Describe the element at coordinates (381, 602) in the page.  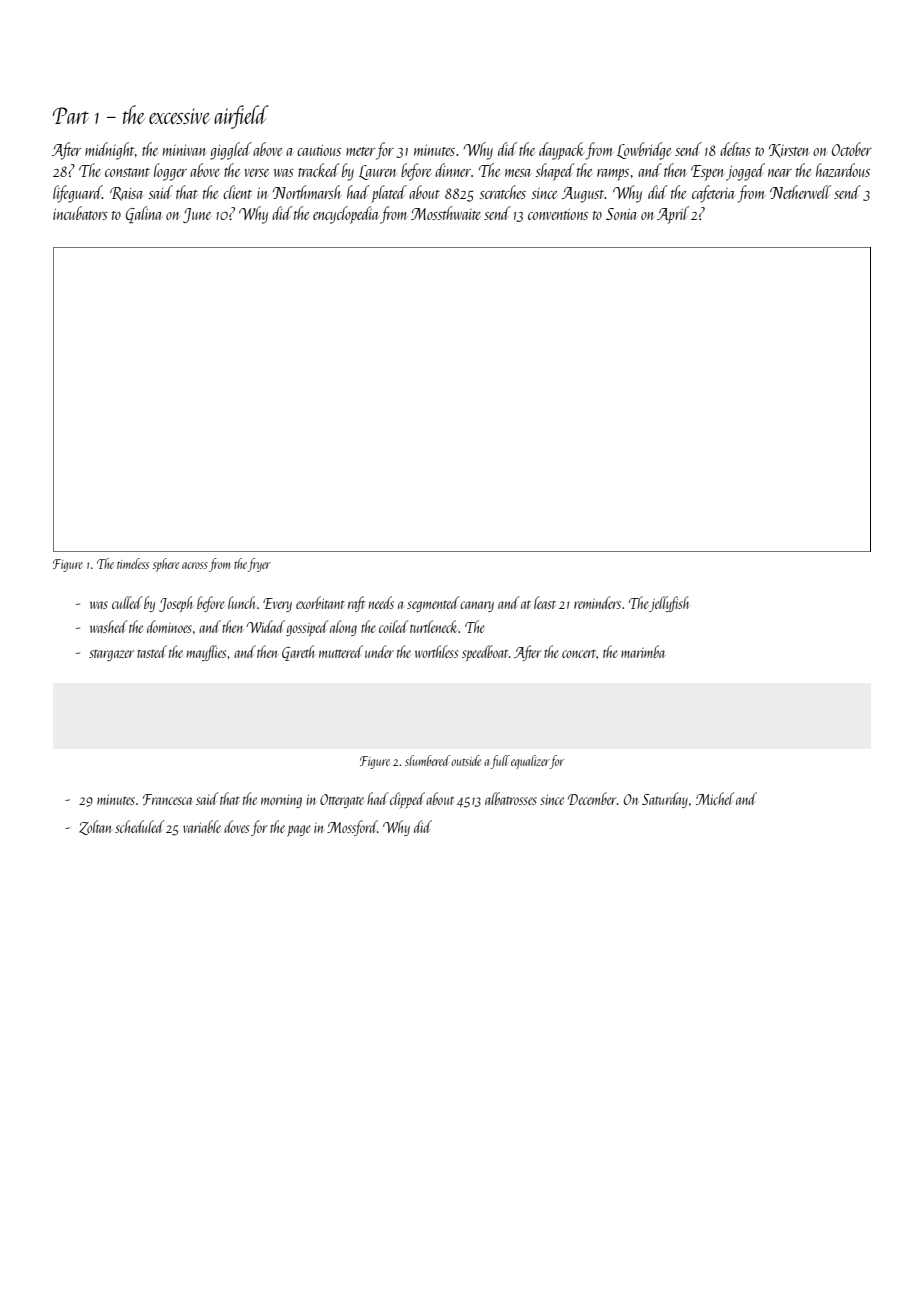
I see `needs` at that location.
